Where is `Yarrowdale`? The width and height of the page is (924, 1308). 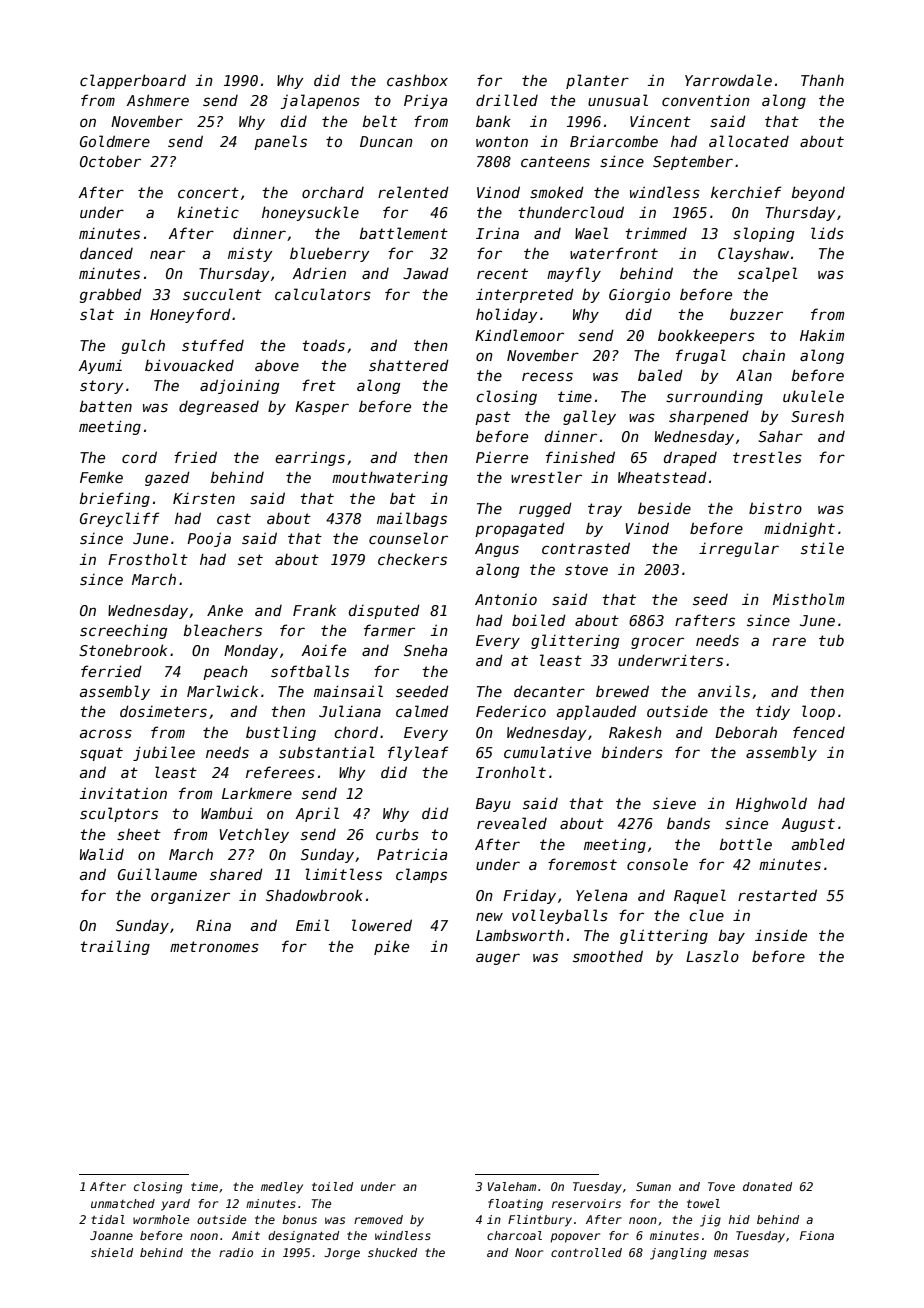 Yarrowdale is located at coordinates (728, 80).
